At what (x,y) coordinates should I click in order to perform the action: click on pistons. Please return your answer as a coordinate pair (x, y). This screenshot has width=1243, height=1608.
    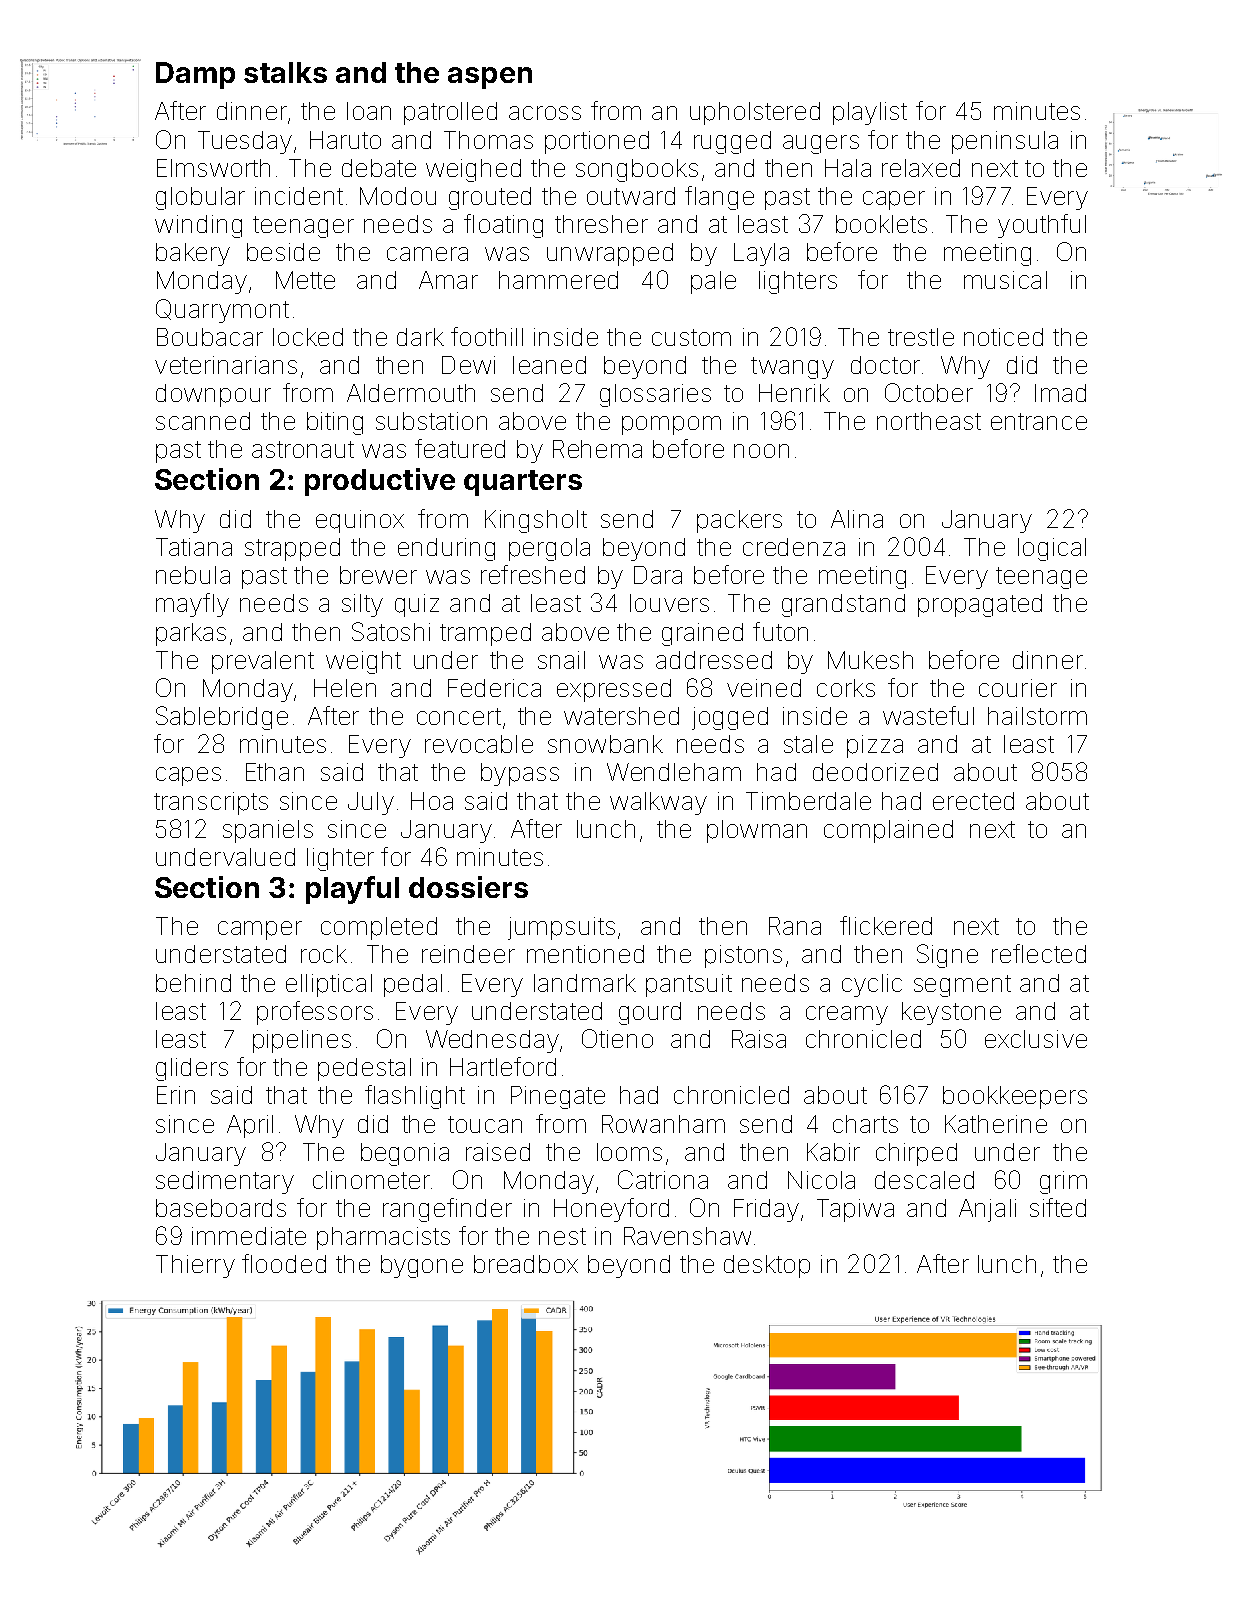
    Looking at the image, I should click on (743, 956).
